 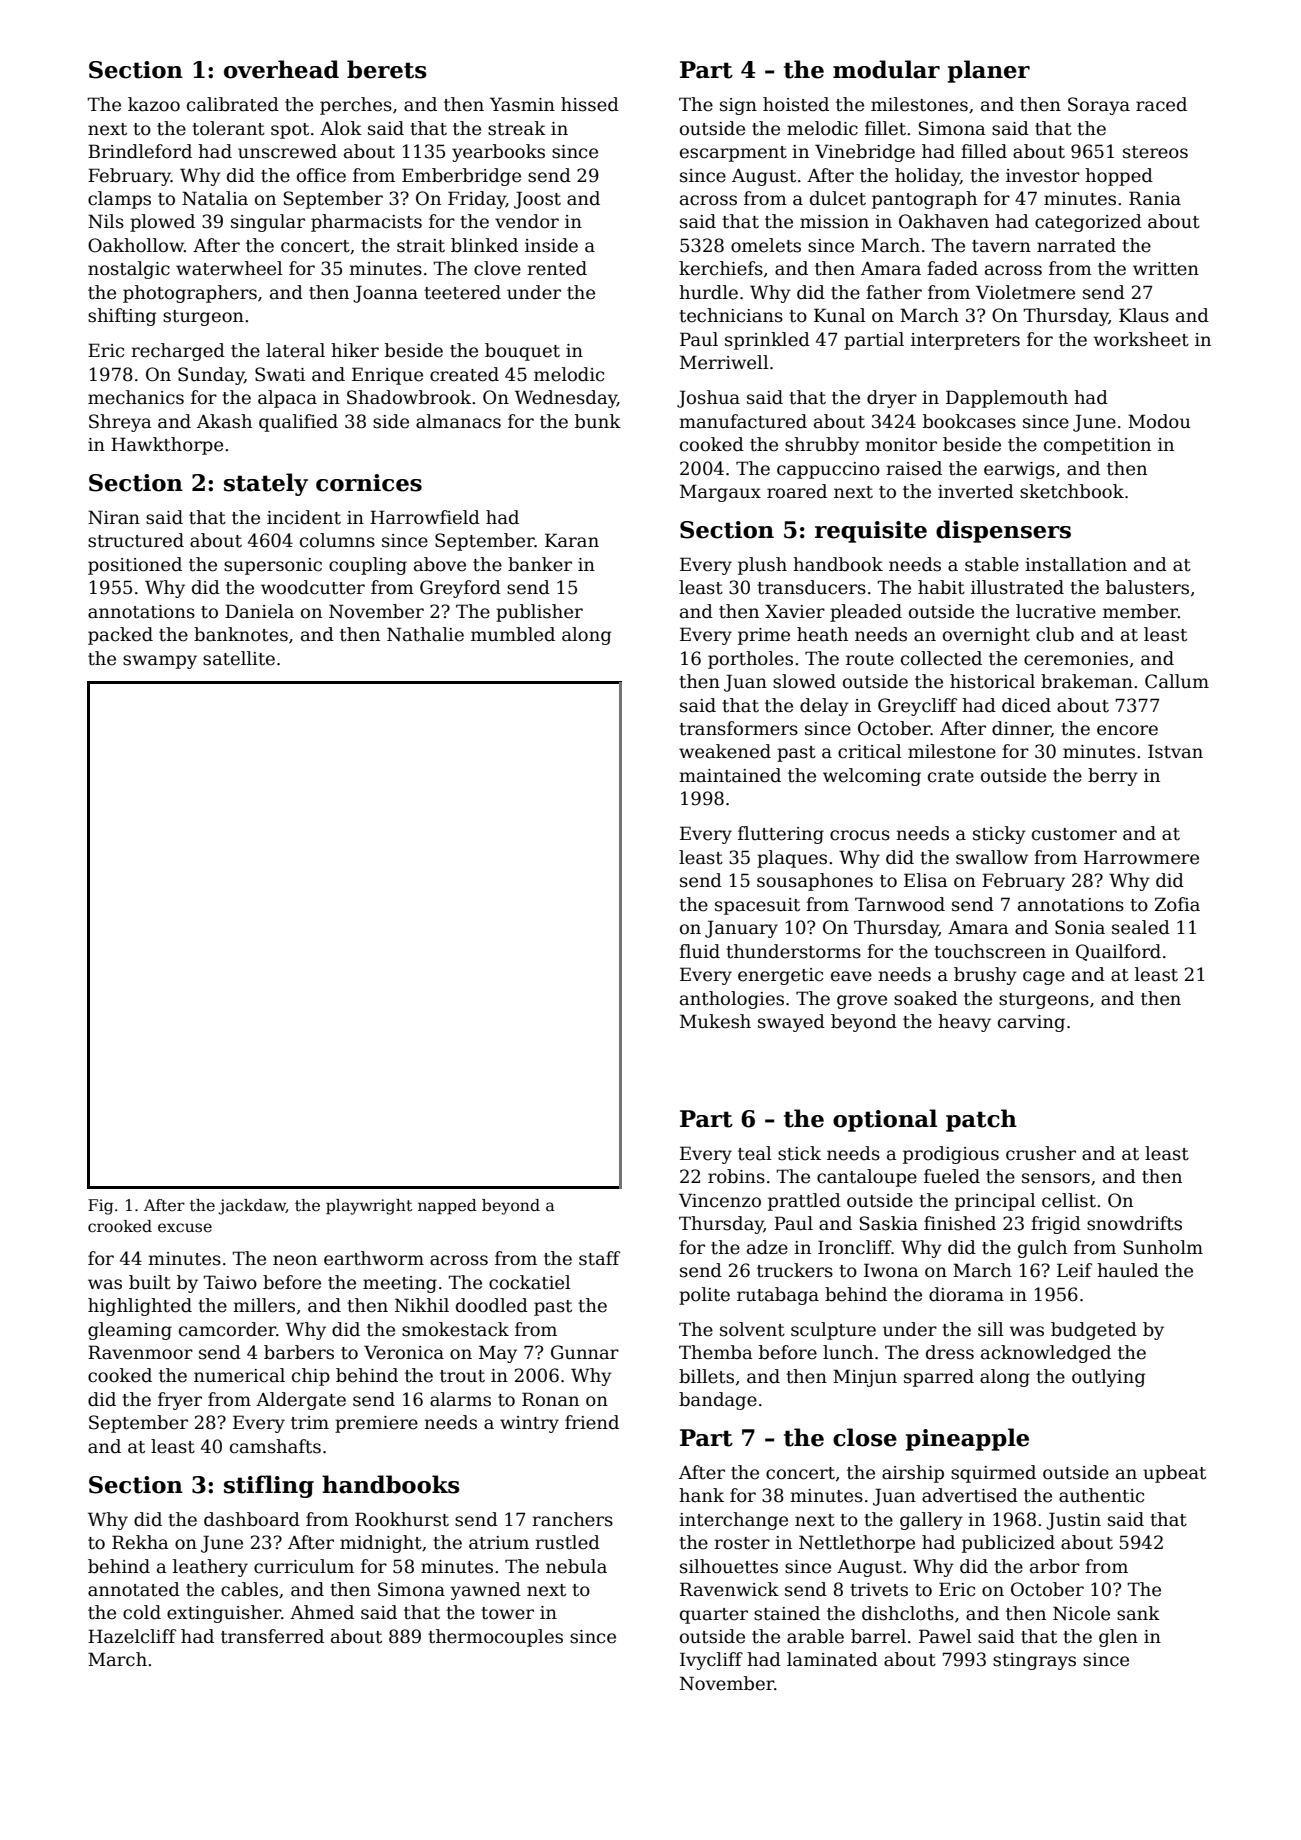 What do you see at coordinates (239, 658) in the page?
I see `satellite` at bounding box center [239, 658].
